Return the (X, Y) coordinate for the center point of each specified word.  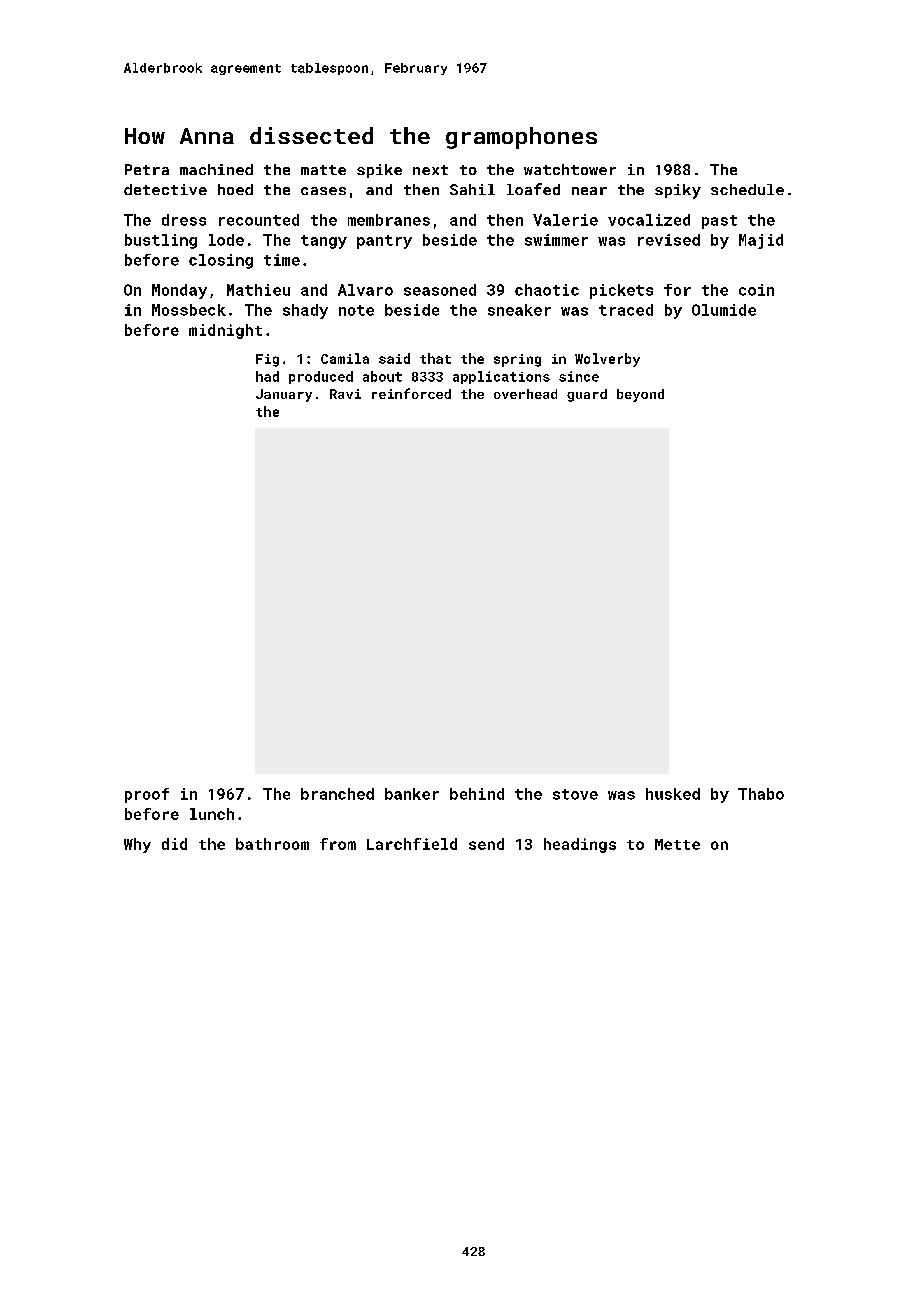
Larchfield (412, 844)
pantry (384, 242)
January (284, 395)
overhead (525, 394)
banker (412, 794)
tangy (324, 242)
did (174, 844)
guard (587, 395)
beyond (640, 395)
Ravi (345, 394)
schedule (747, 189)
